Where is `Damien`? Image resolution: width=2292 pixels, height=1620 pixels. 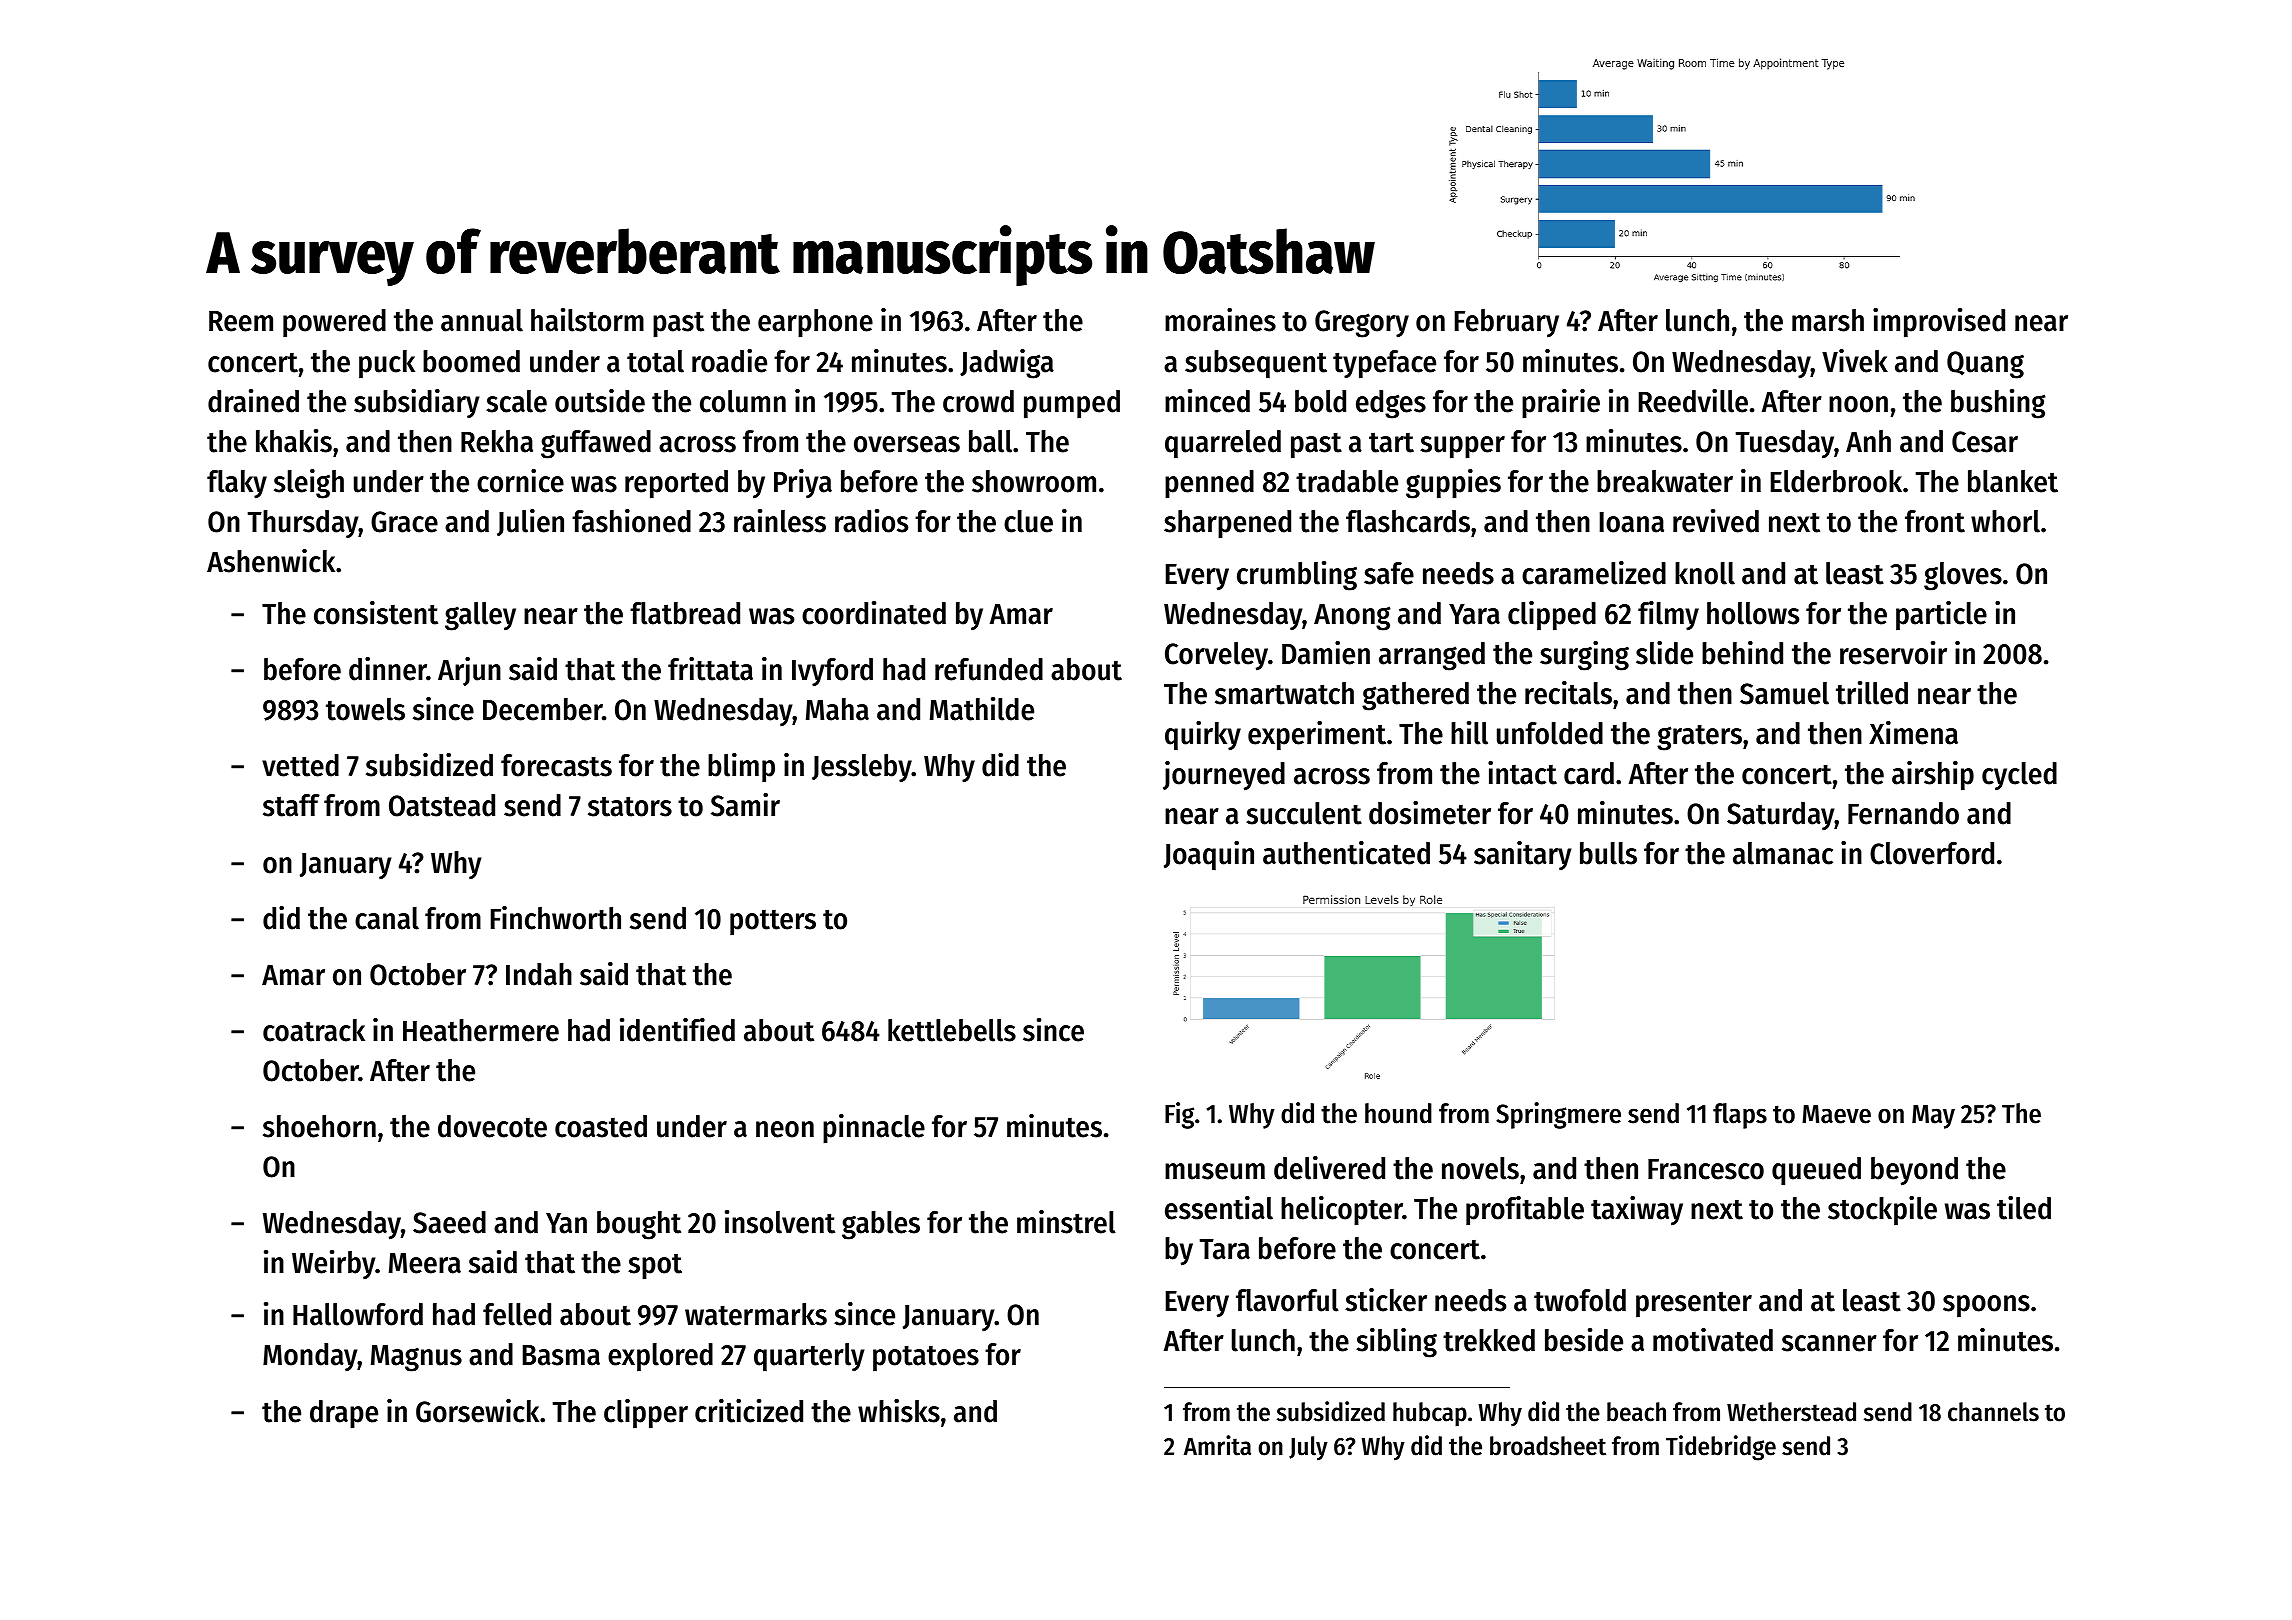
Damien is located at coordinates (1326, 653).
